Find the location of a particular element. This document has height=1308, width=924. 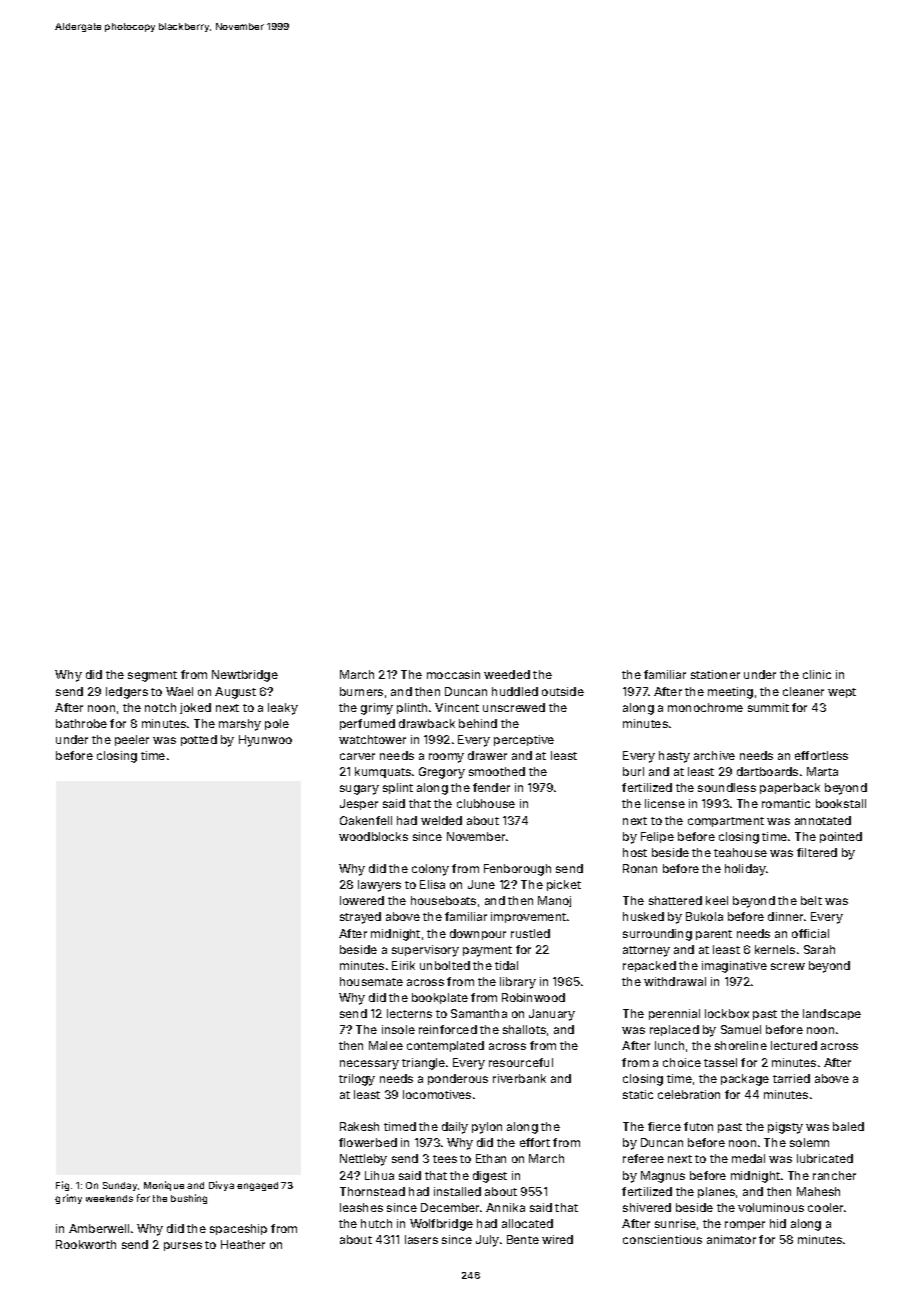

segment is located at coordinates (152, 676).
